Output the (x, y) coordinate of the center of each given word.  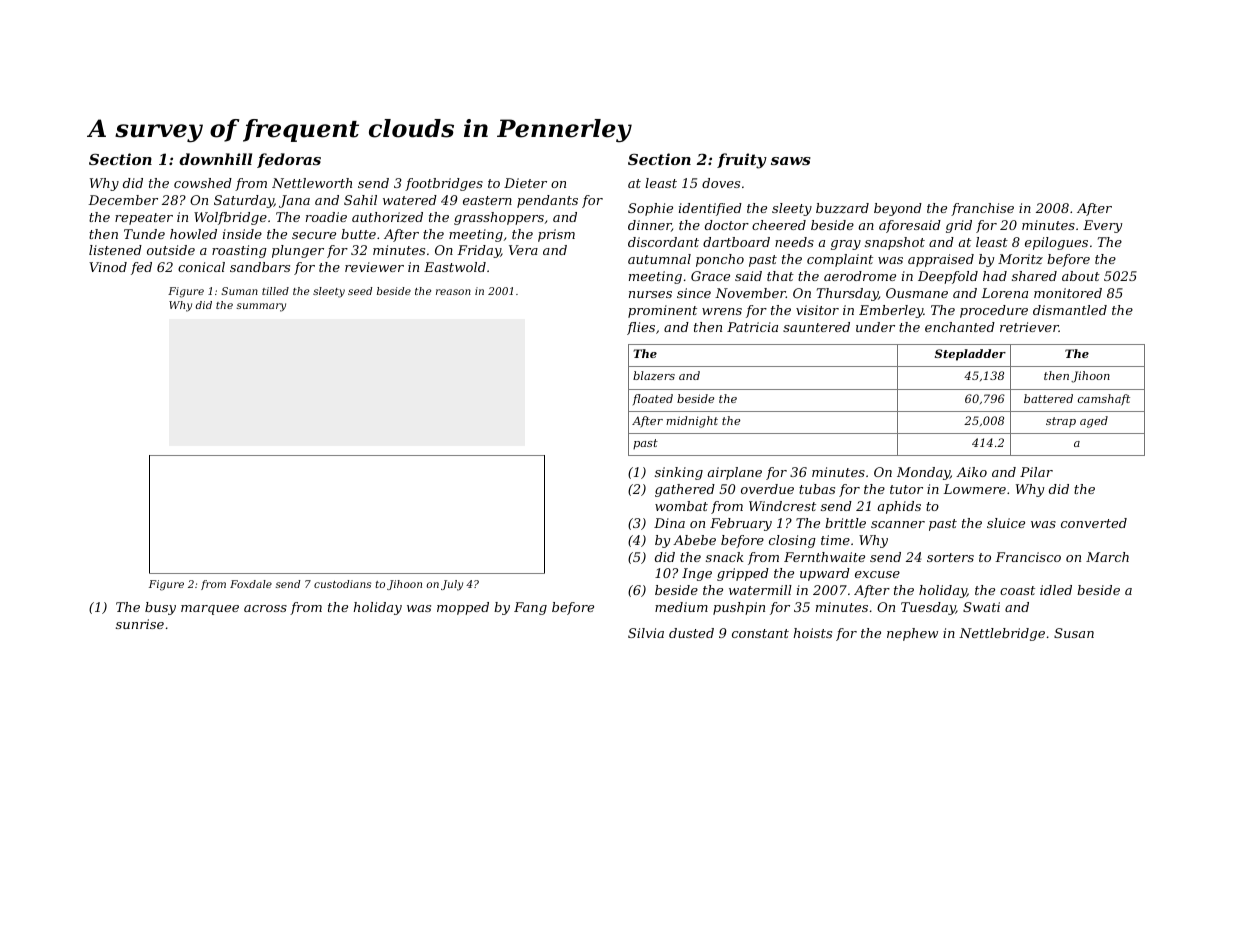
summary (261, 307)
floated (653, 399)
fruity (742, 161)
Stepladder (970, 355)
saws (791, 161)
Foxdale (251, 584)
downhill (215, 159)
